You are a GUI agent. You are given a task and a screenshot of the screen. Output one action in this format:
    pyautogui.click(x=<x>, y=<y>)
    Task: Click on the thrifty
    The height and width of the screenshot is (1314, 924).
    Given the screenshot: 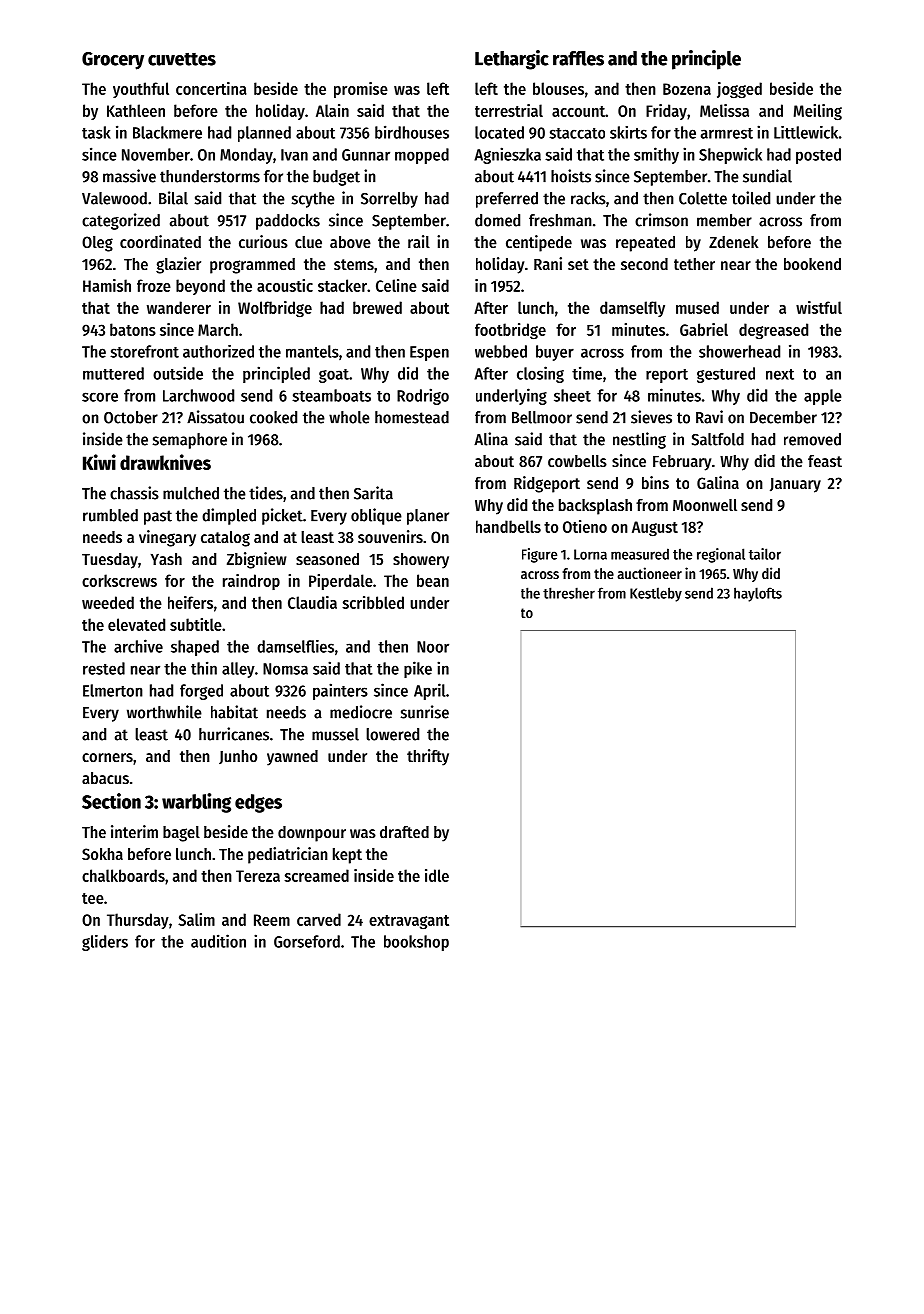 What is the action you would take?
    pyautogui.click(x=428, y=757)
